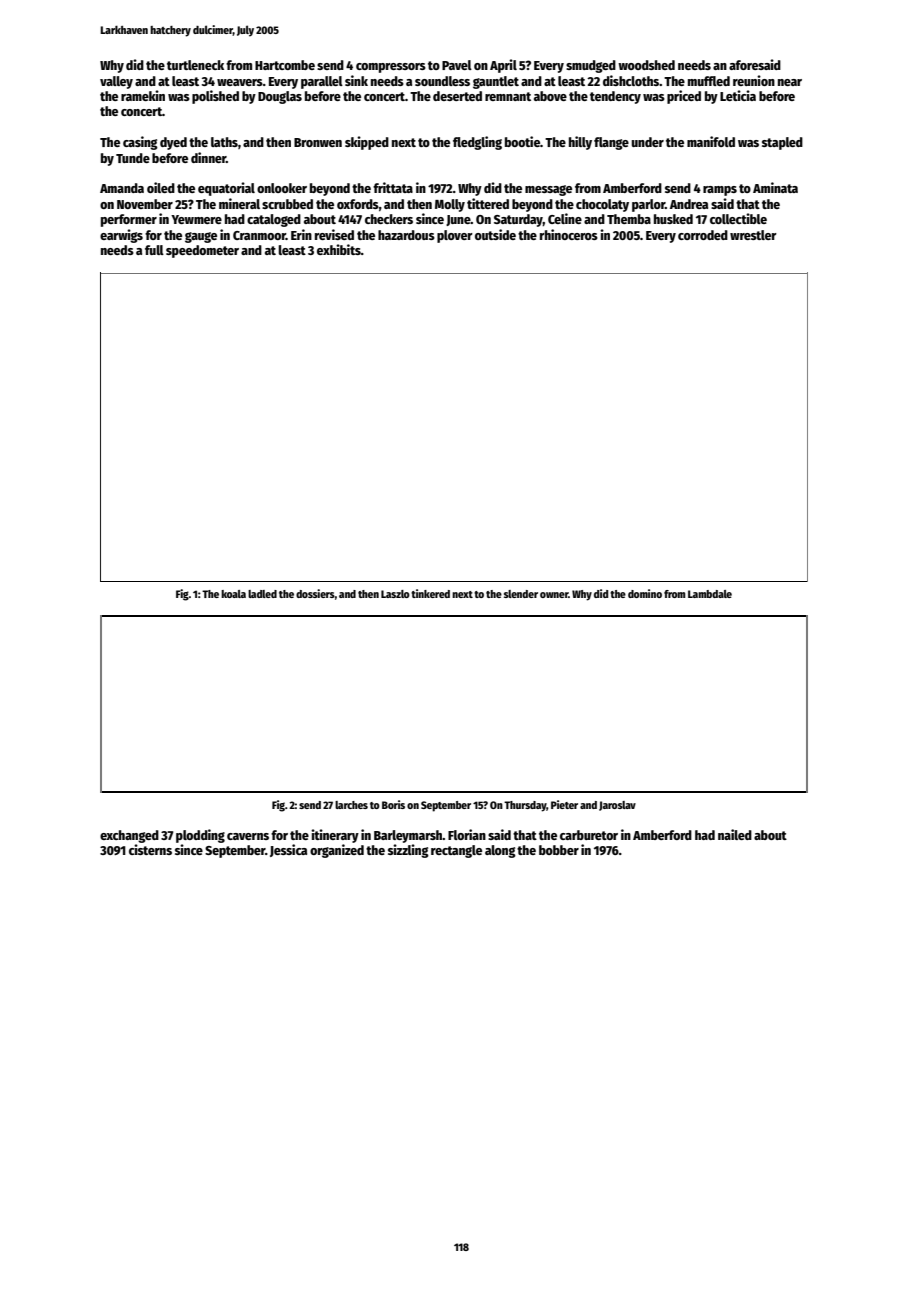  What do you see at coordinates (150, 849) in the image?
I see `cisterns` at bounding box center [150, 849].
